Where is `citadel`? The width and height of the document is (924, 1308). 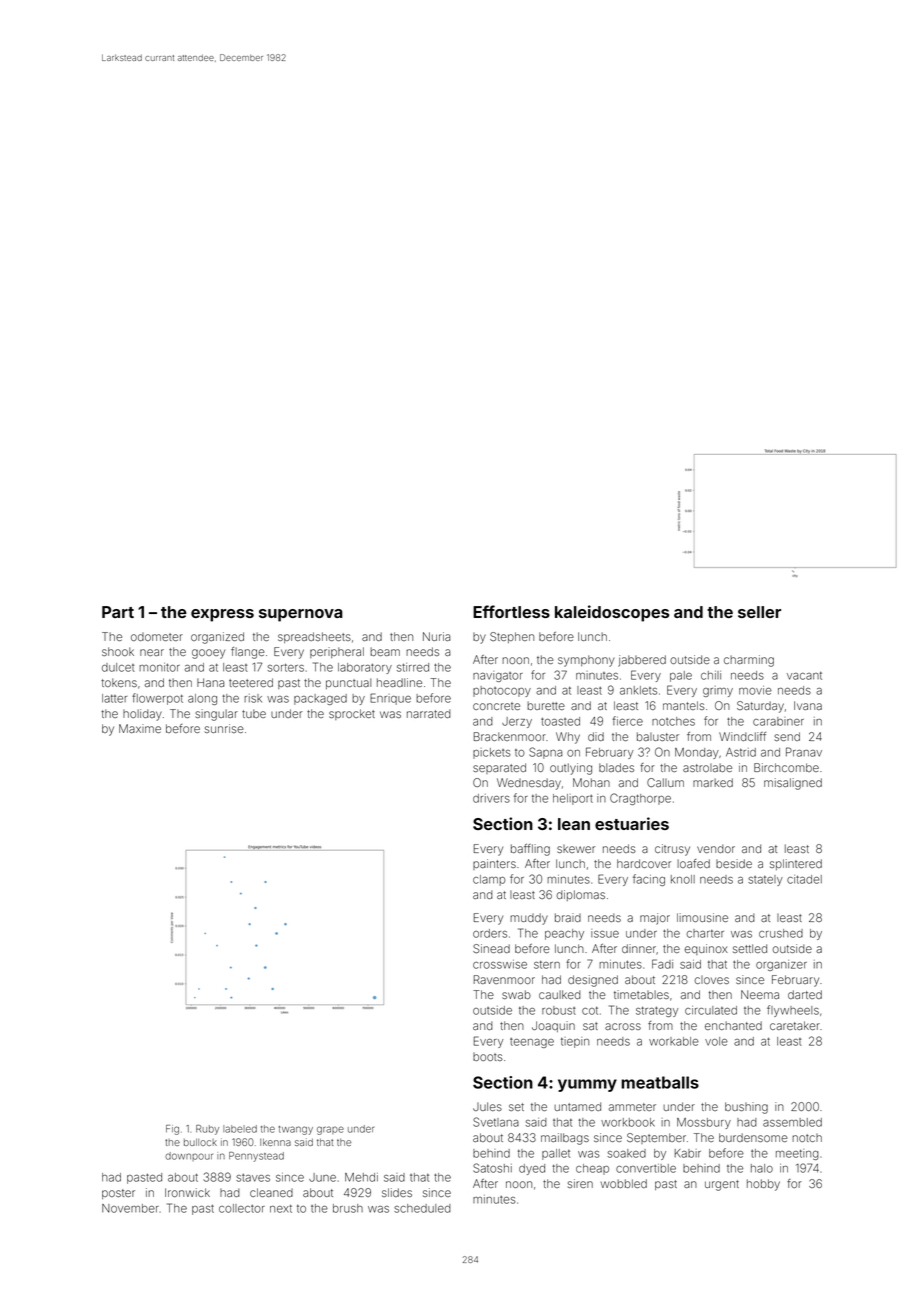
citadel is located at coordinates (804, 879).
